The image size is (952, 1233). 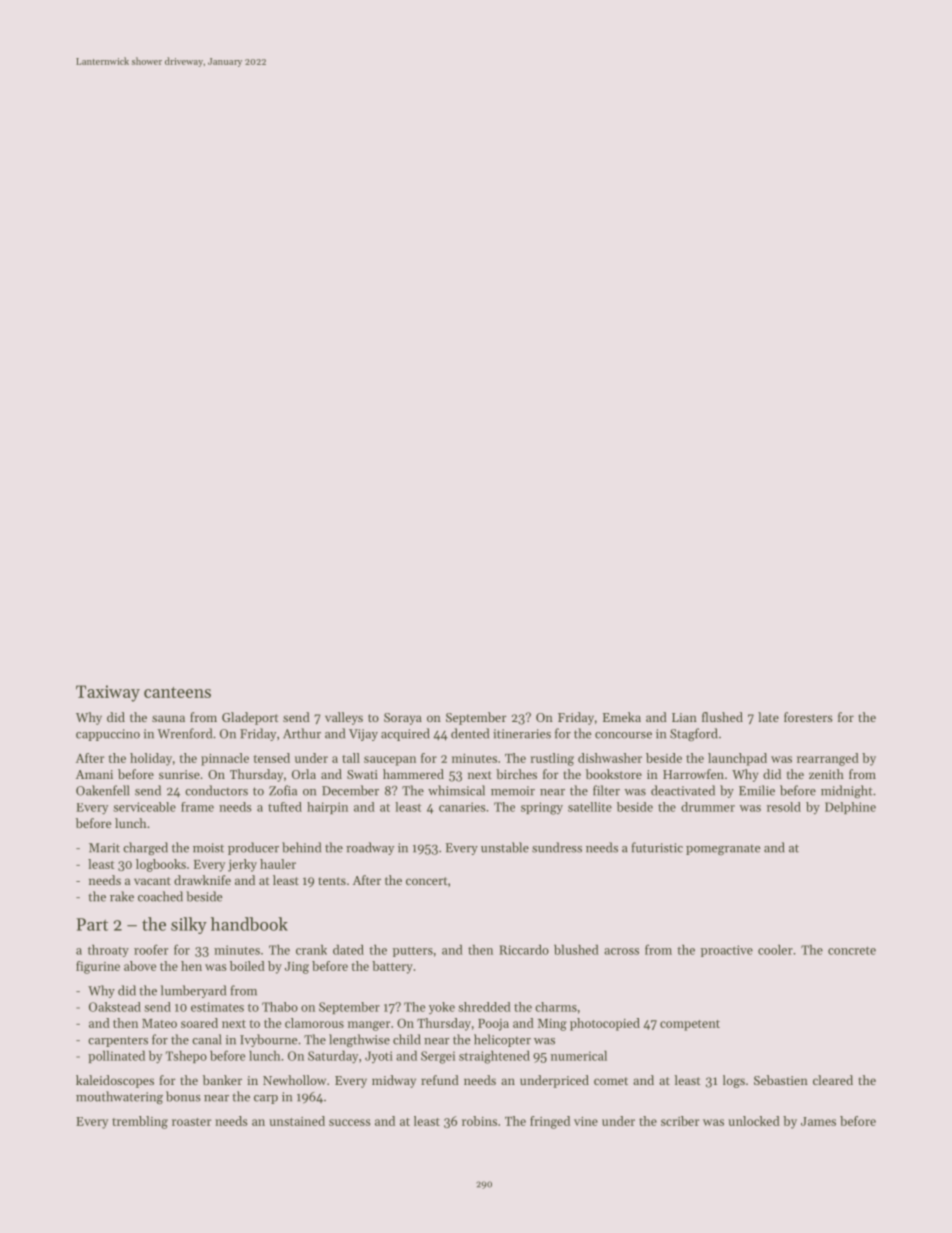 I want to click on foresters, so click(x=808, y=717).
